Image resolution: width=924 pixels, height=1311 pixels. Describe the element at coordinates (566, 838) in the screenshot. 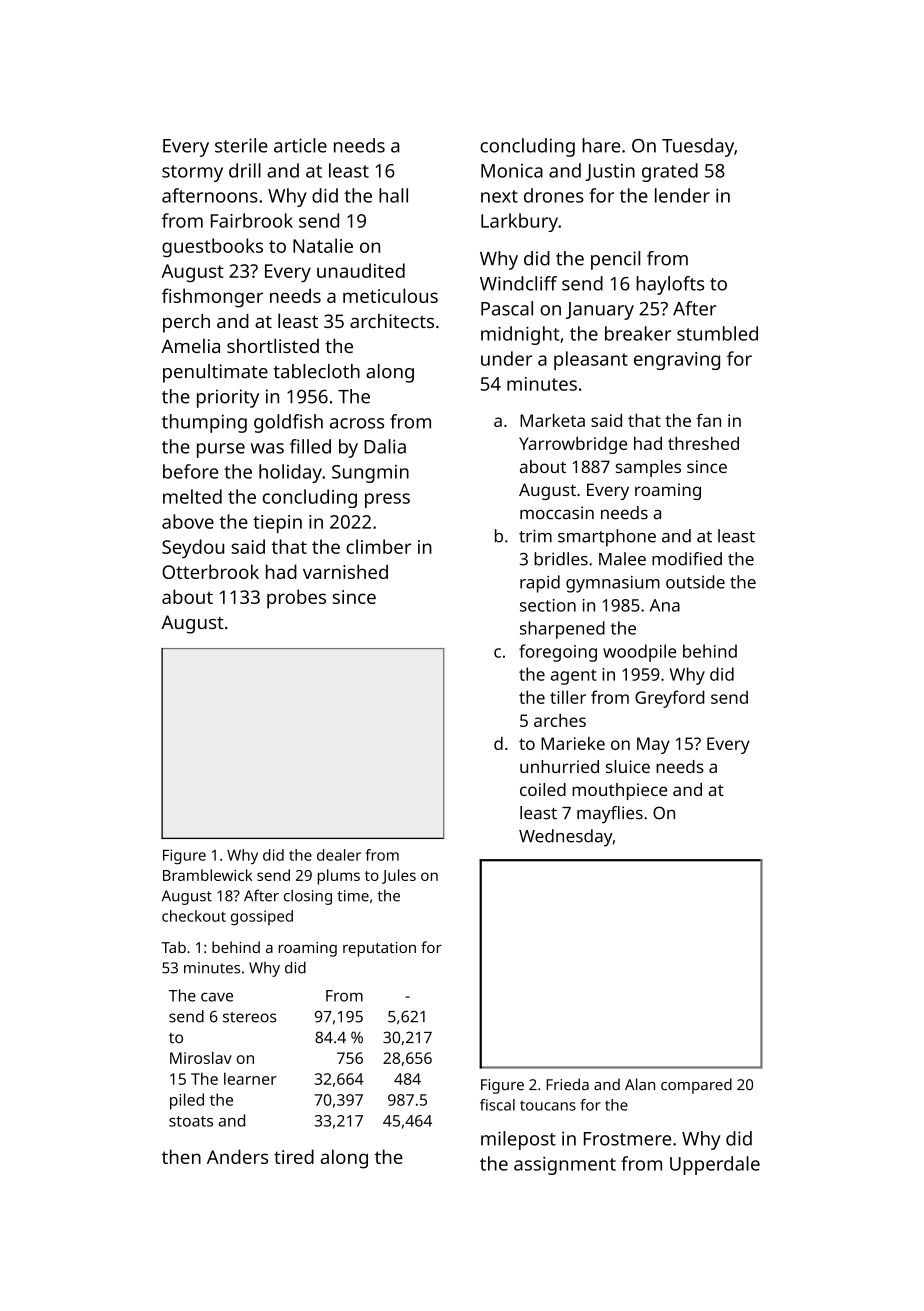

I see `Wednesday` at that location.
